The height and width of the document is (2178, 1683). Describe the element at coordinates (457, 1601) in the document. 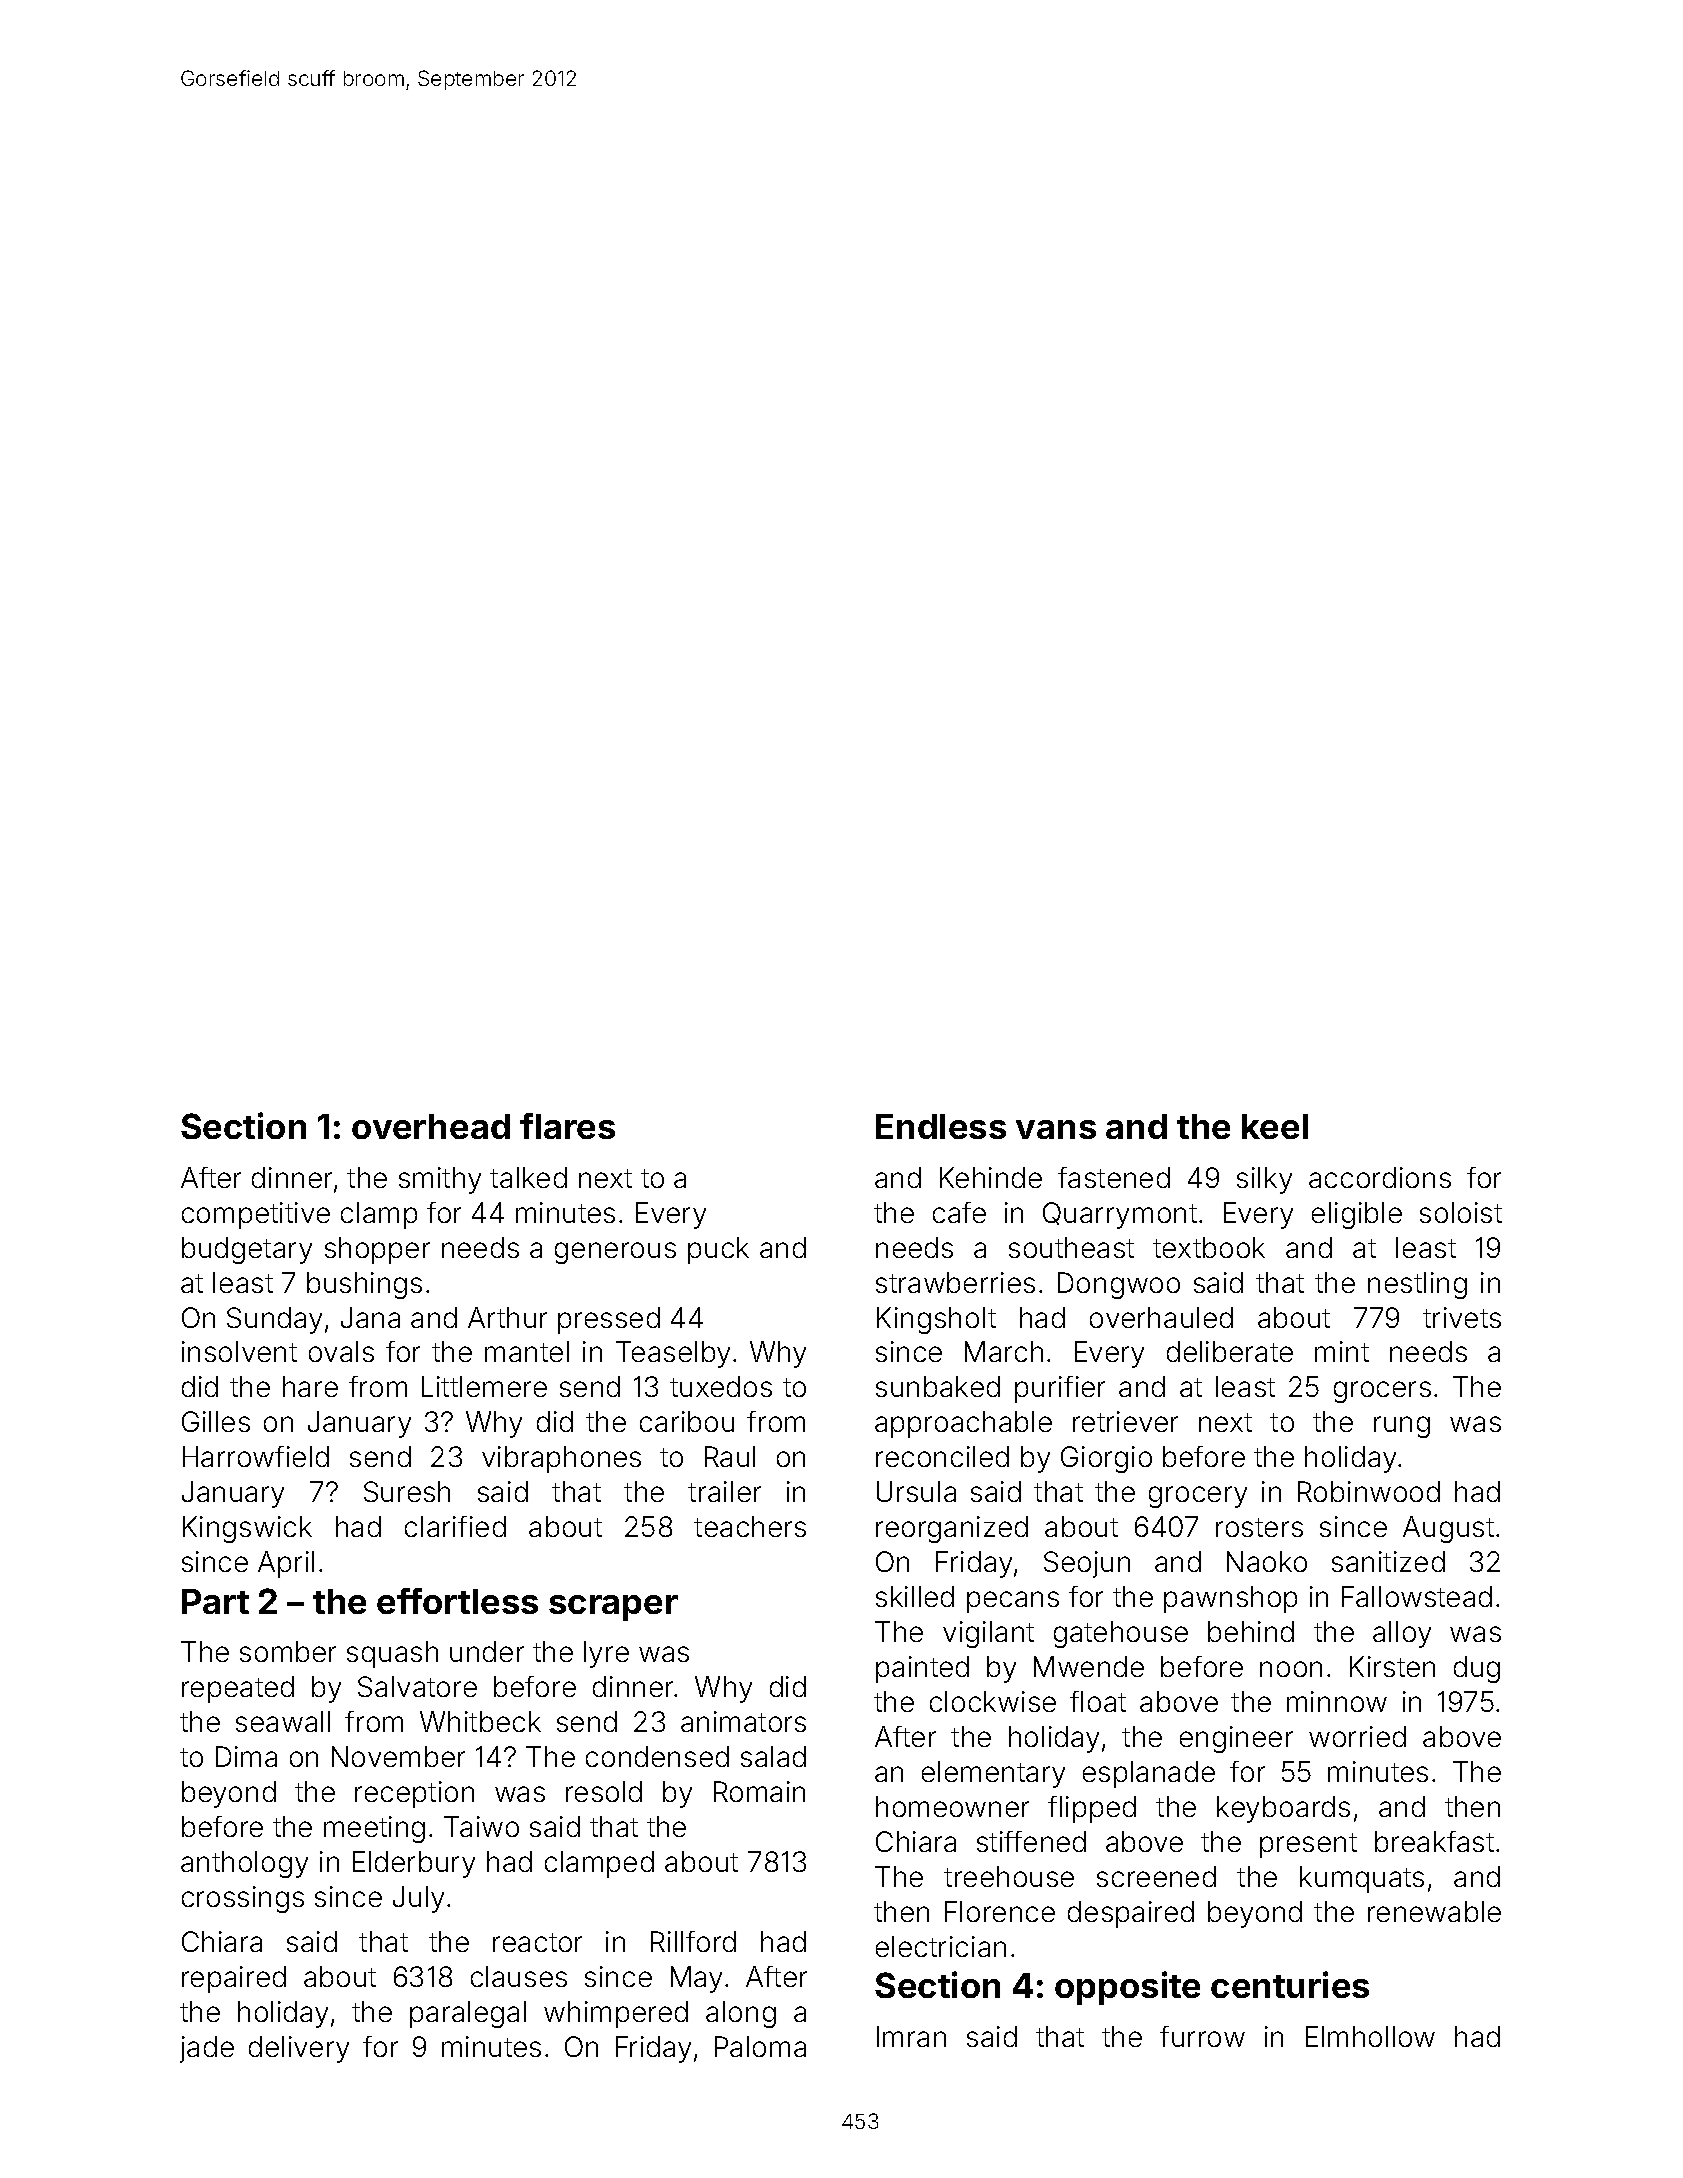

I see `effortless` at that location.
